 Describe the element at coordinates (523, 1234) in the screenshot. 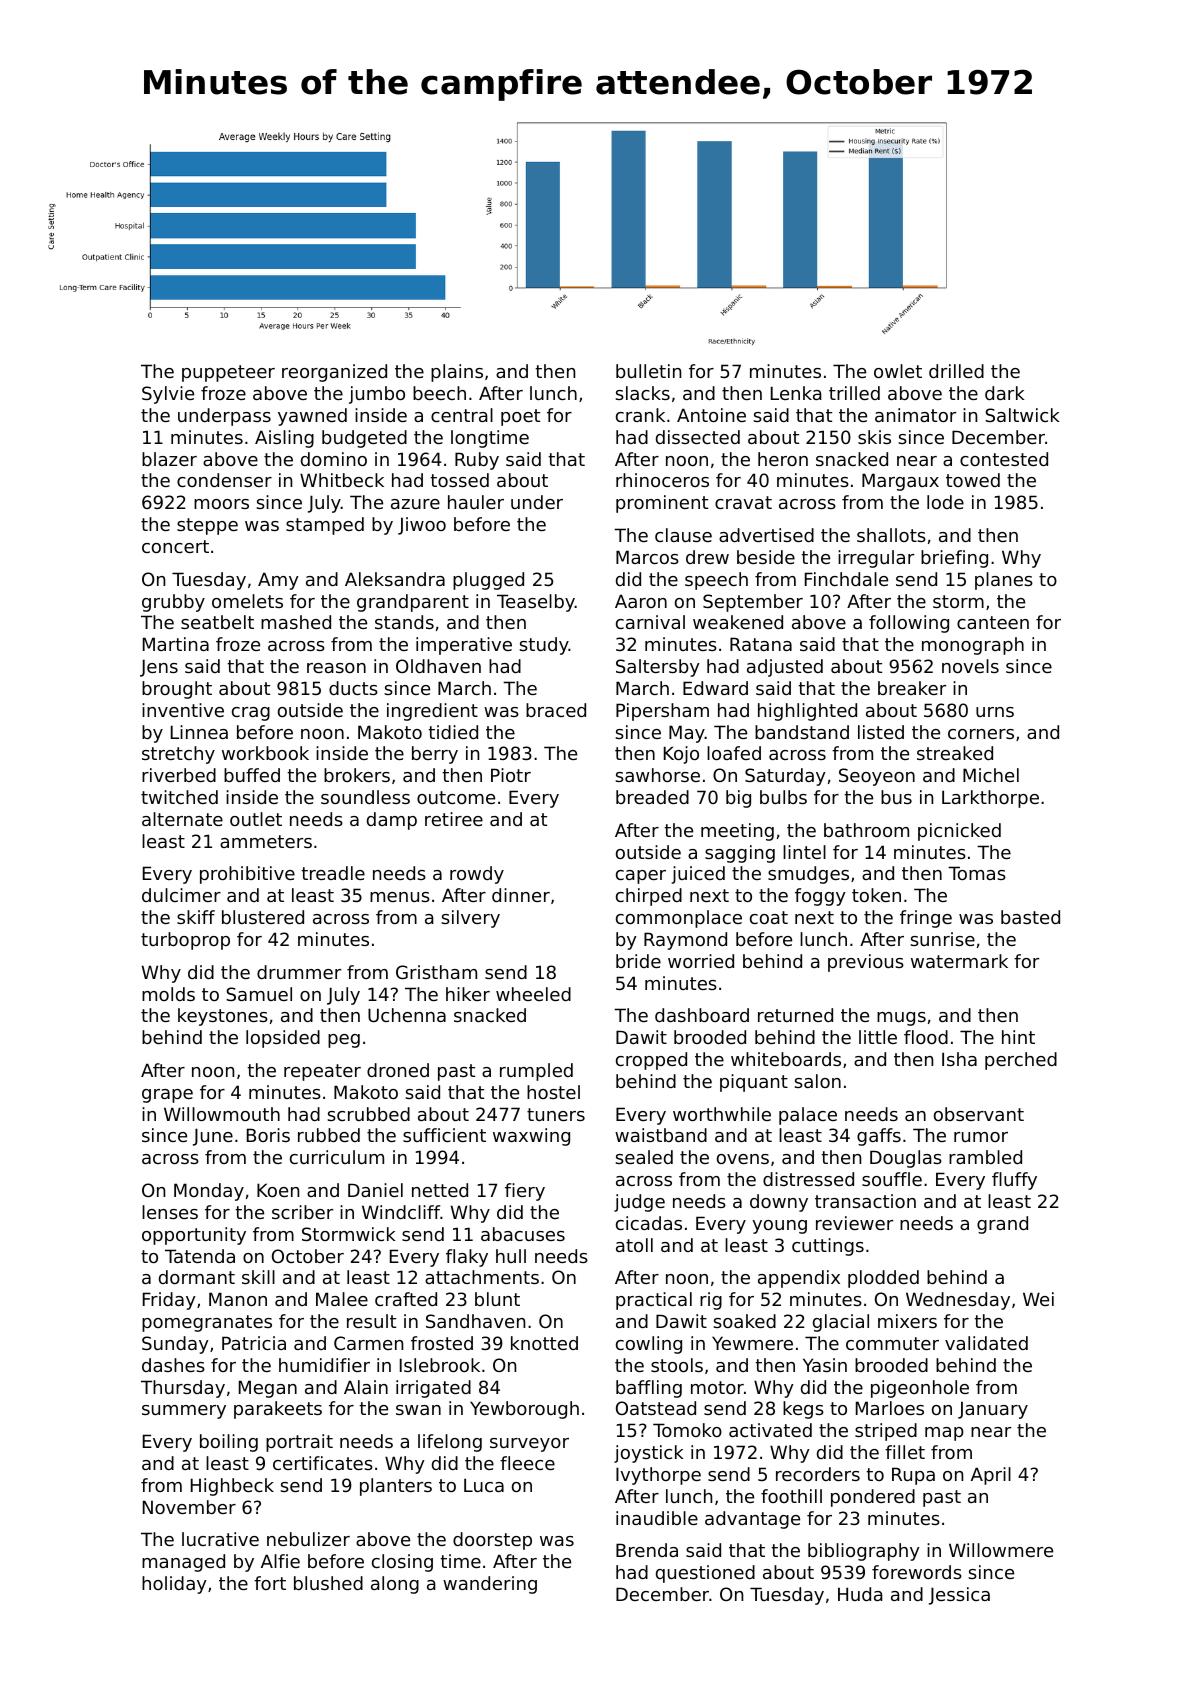

I see `abacuses` at that location.
